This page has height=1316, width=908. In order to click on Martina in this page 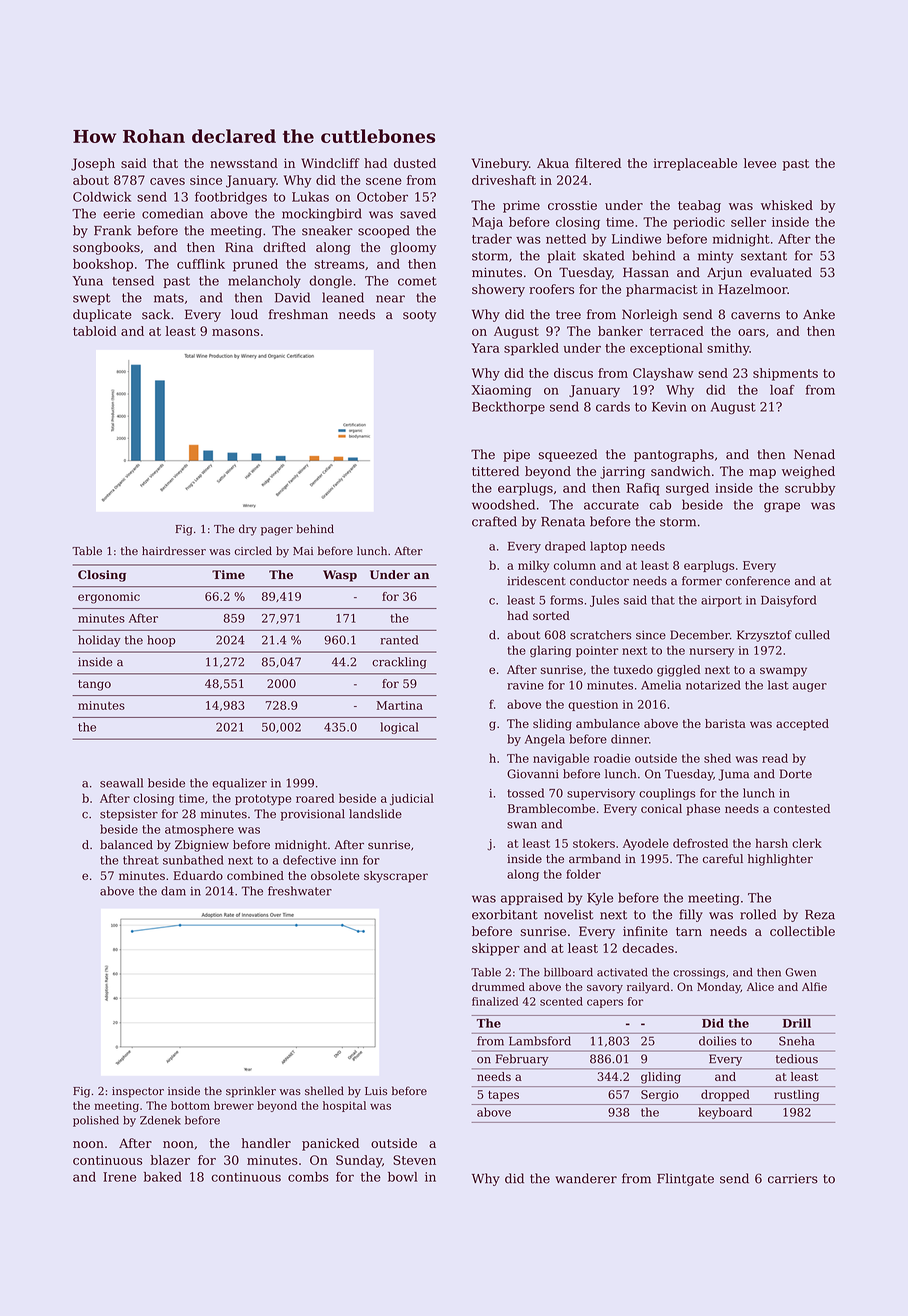, I will do `click(400, 705)`.
